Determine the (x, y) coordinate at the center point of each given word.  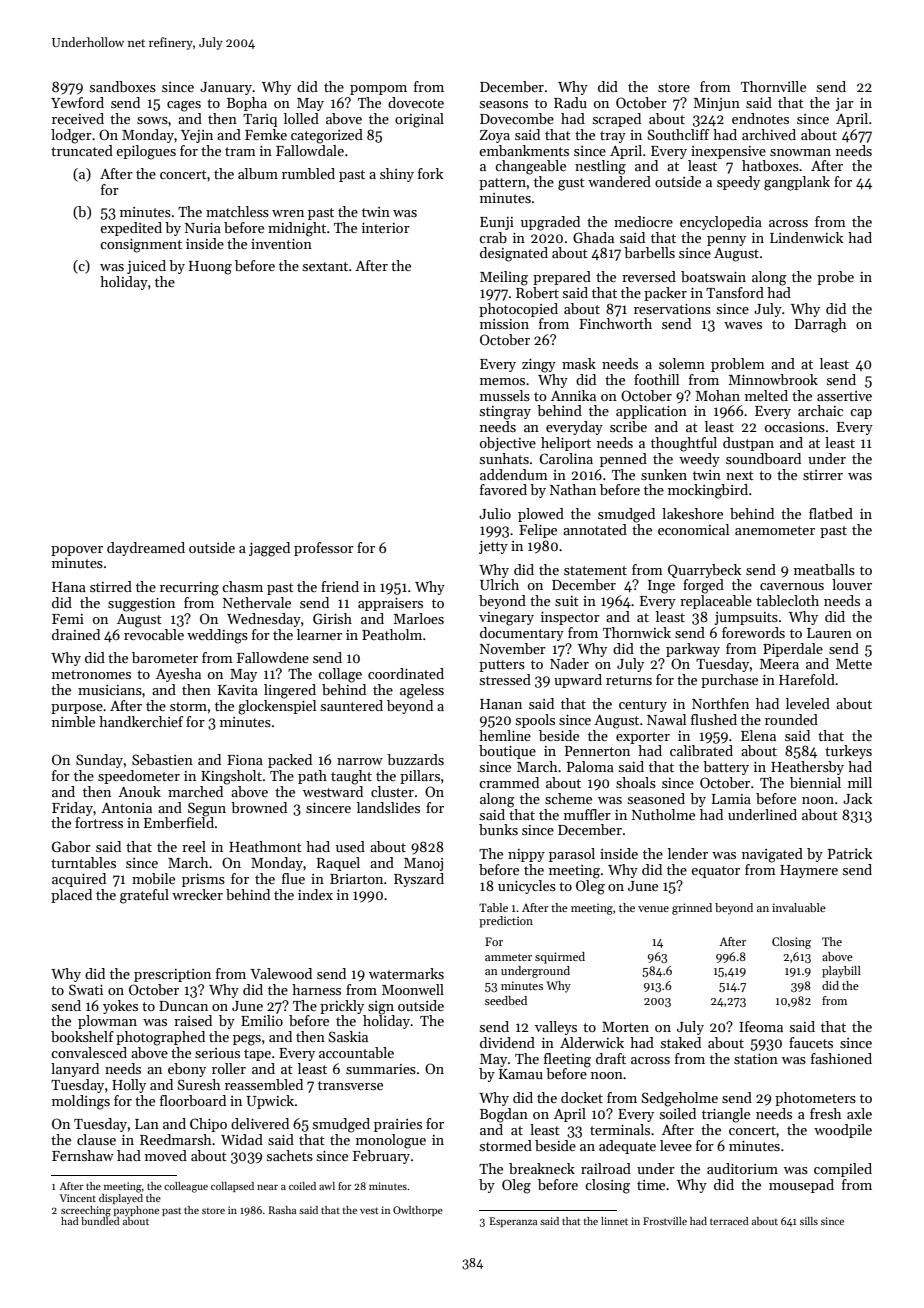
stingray (505, 413)
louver (852, 584)
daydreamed (146, 549)
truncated (82, 150)
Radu (570, 102)
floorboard (193, 1100)
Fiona (245, 760)
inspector (570, 618)
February (381, 1157)
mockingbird (708, 491)
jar (844, 104)
